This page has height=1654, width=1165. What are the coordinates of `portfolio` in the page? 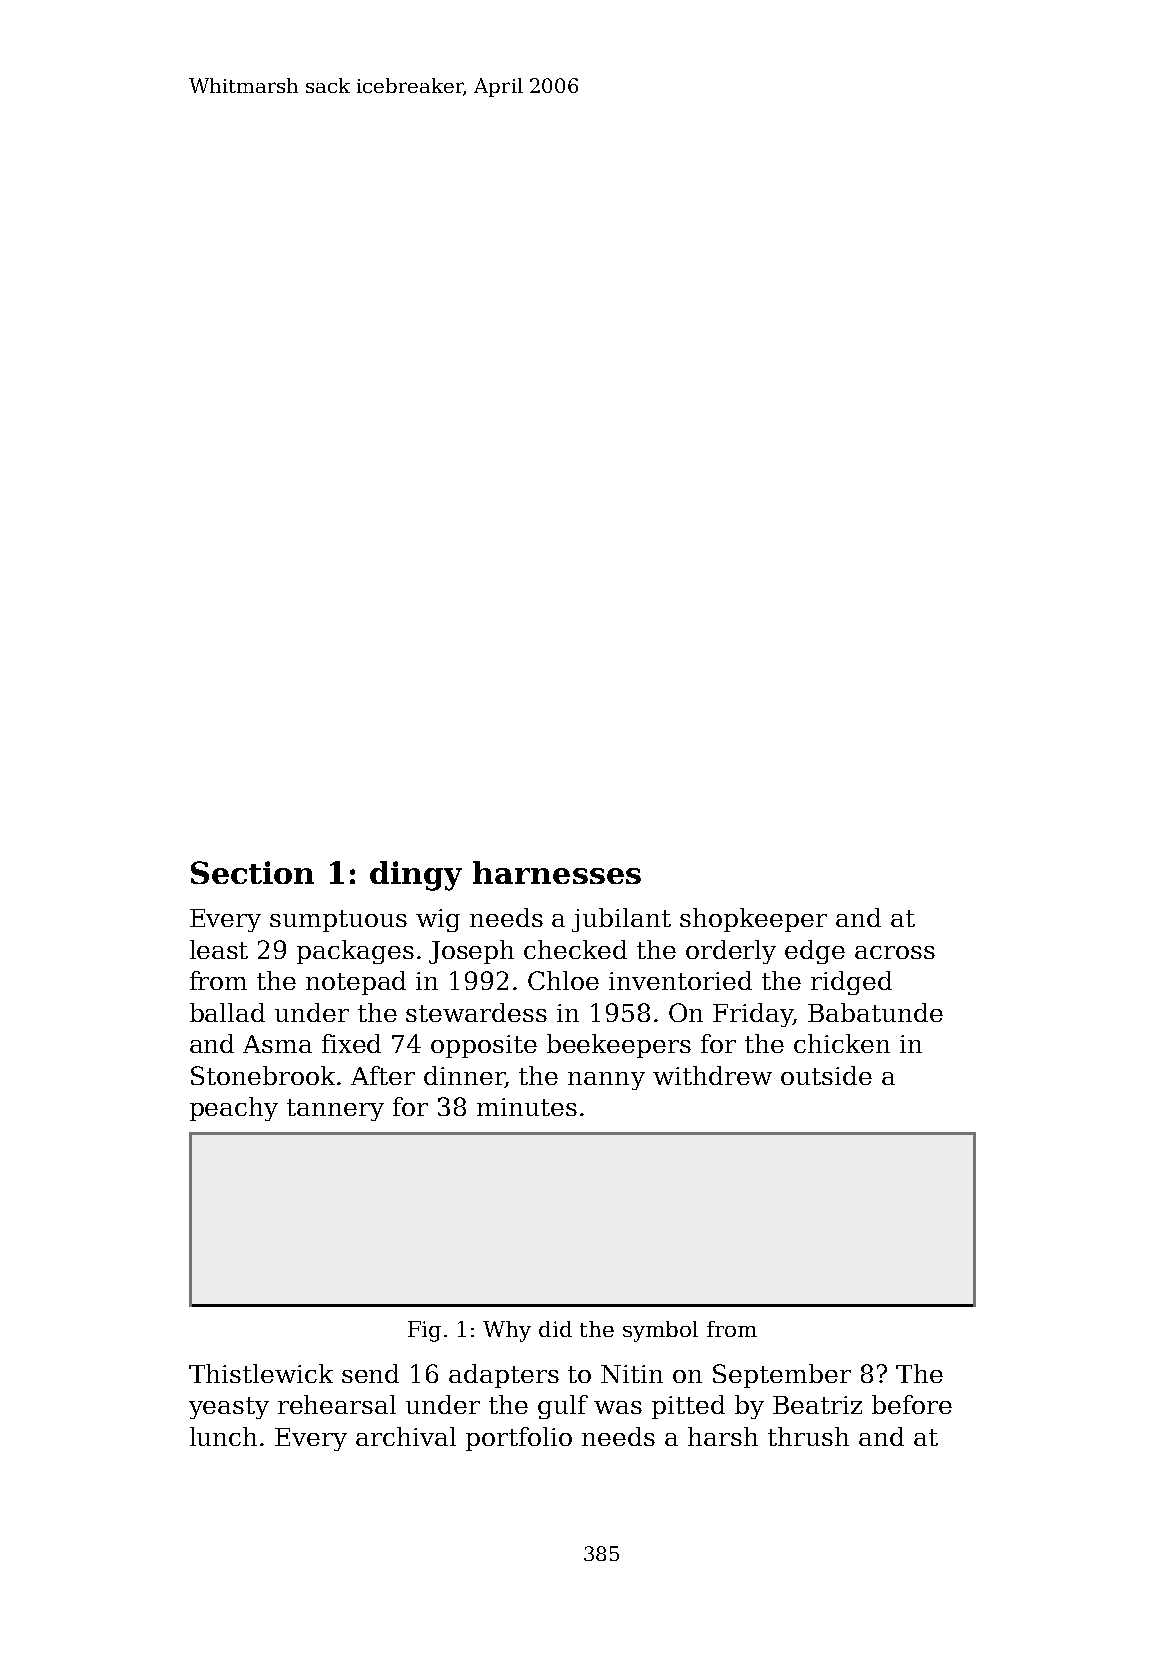 It's located at (519, 1439).
